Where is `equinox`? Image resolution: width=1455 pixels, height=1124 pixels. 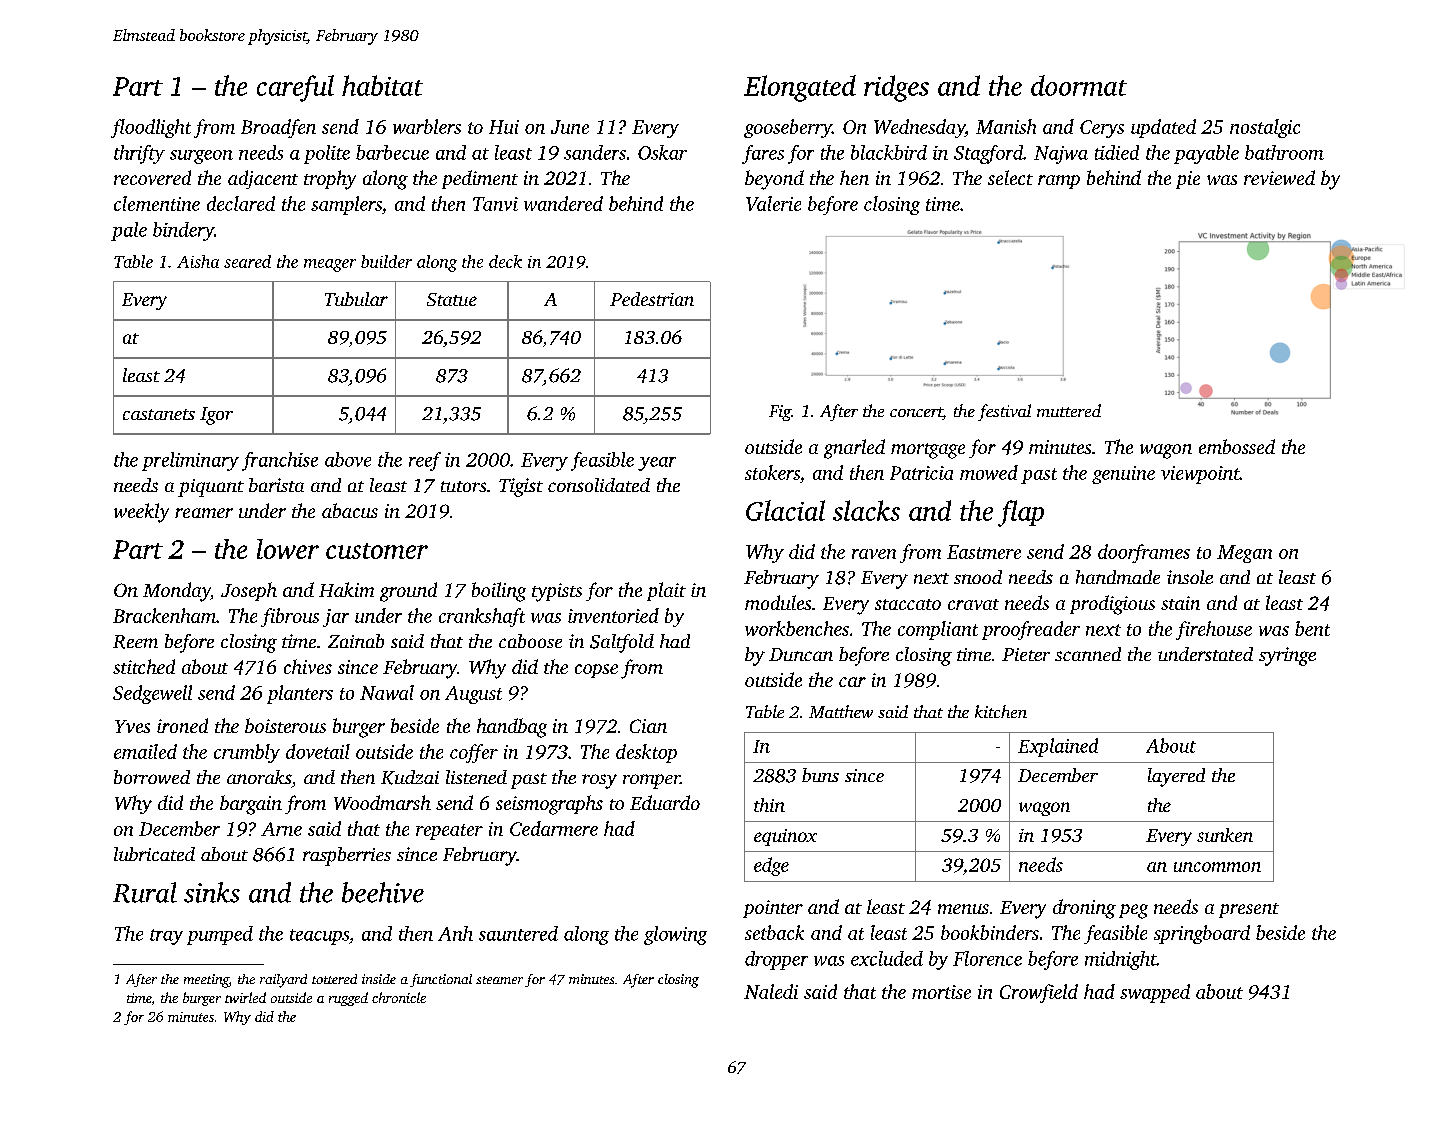 equinox is located at coordinates (785, 837).
